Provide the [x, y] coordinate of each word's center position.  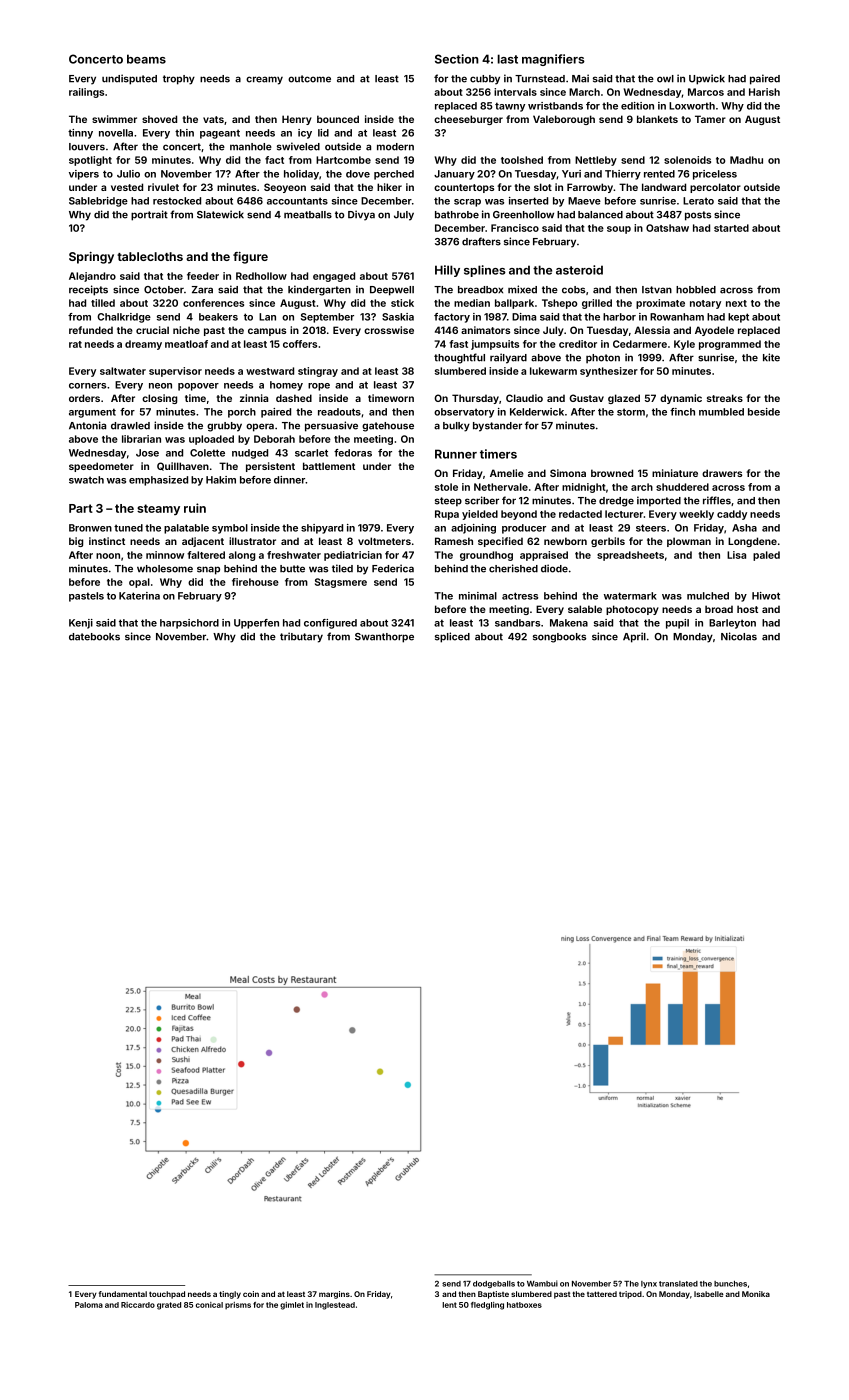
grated [169, 1306]
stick [402, 303]
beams [146, 59]
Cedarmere [640, 344]
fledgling [487, 1306]
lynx [649, 1284]
